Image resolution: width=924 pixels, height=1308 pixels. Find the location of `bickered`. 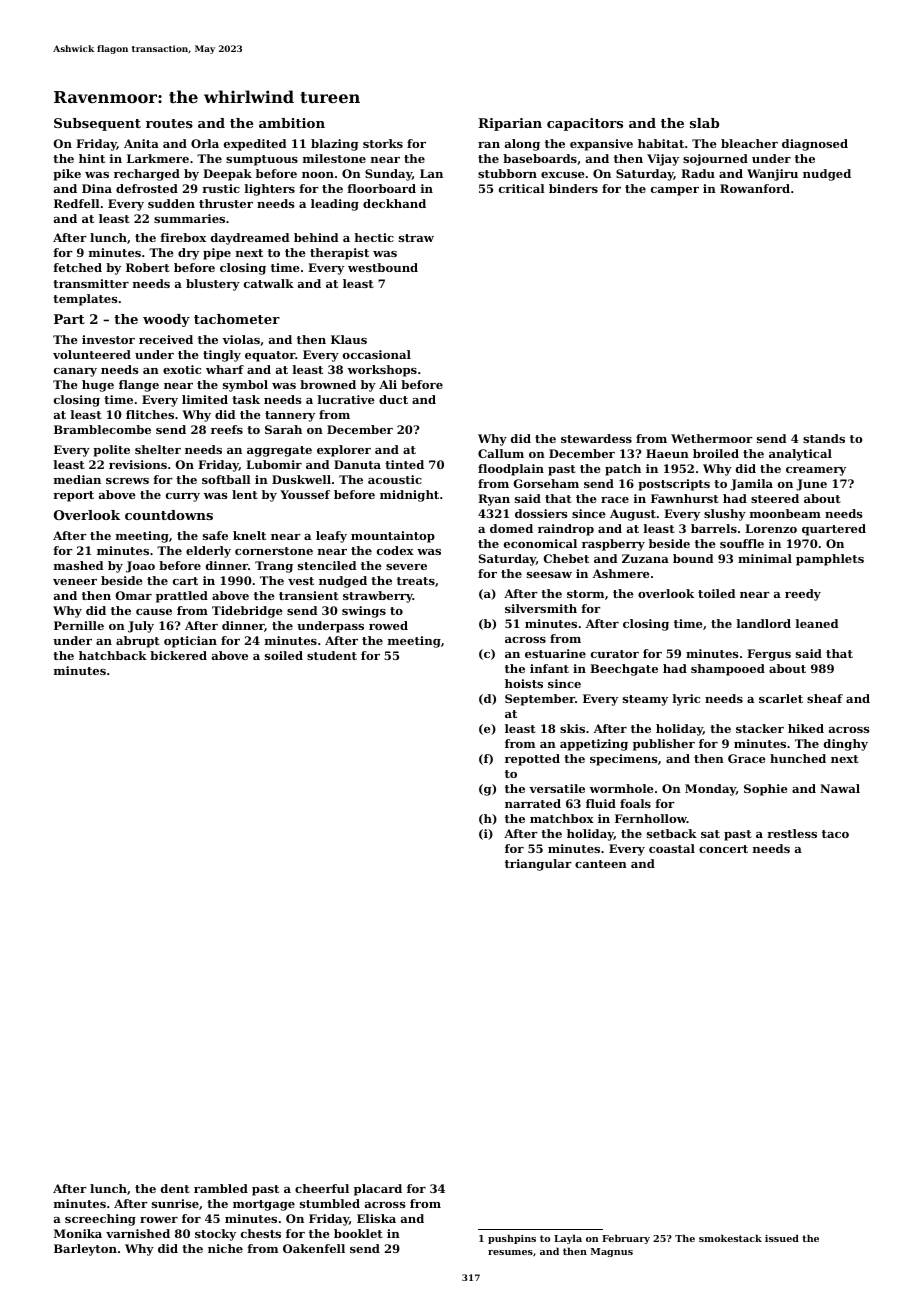

bickered is located at coordinates (178, 655).
